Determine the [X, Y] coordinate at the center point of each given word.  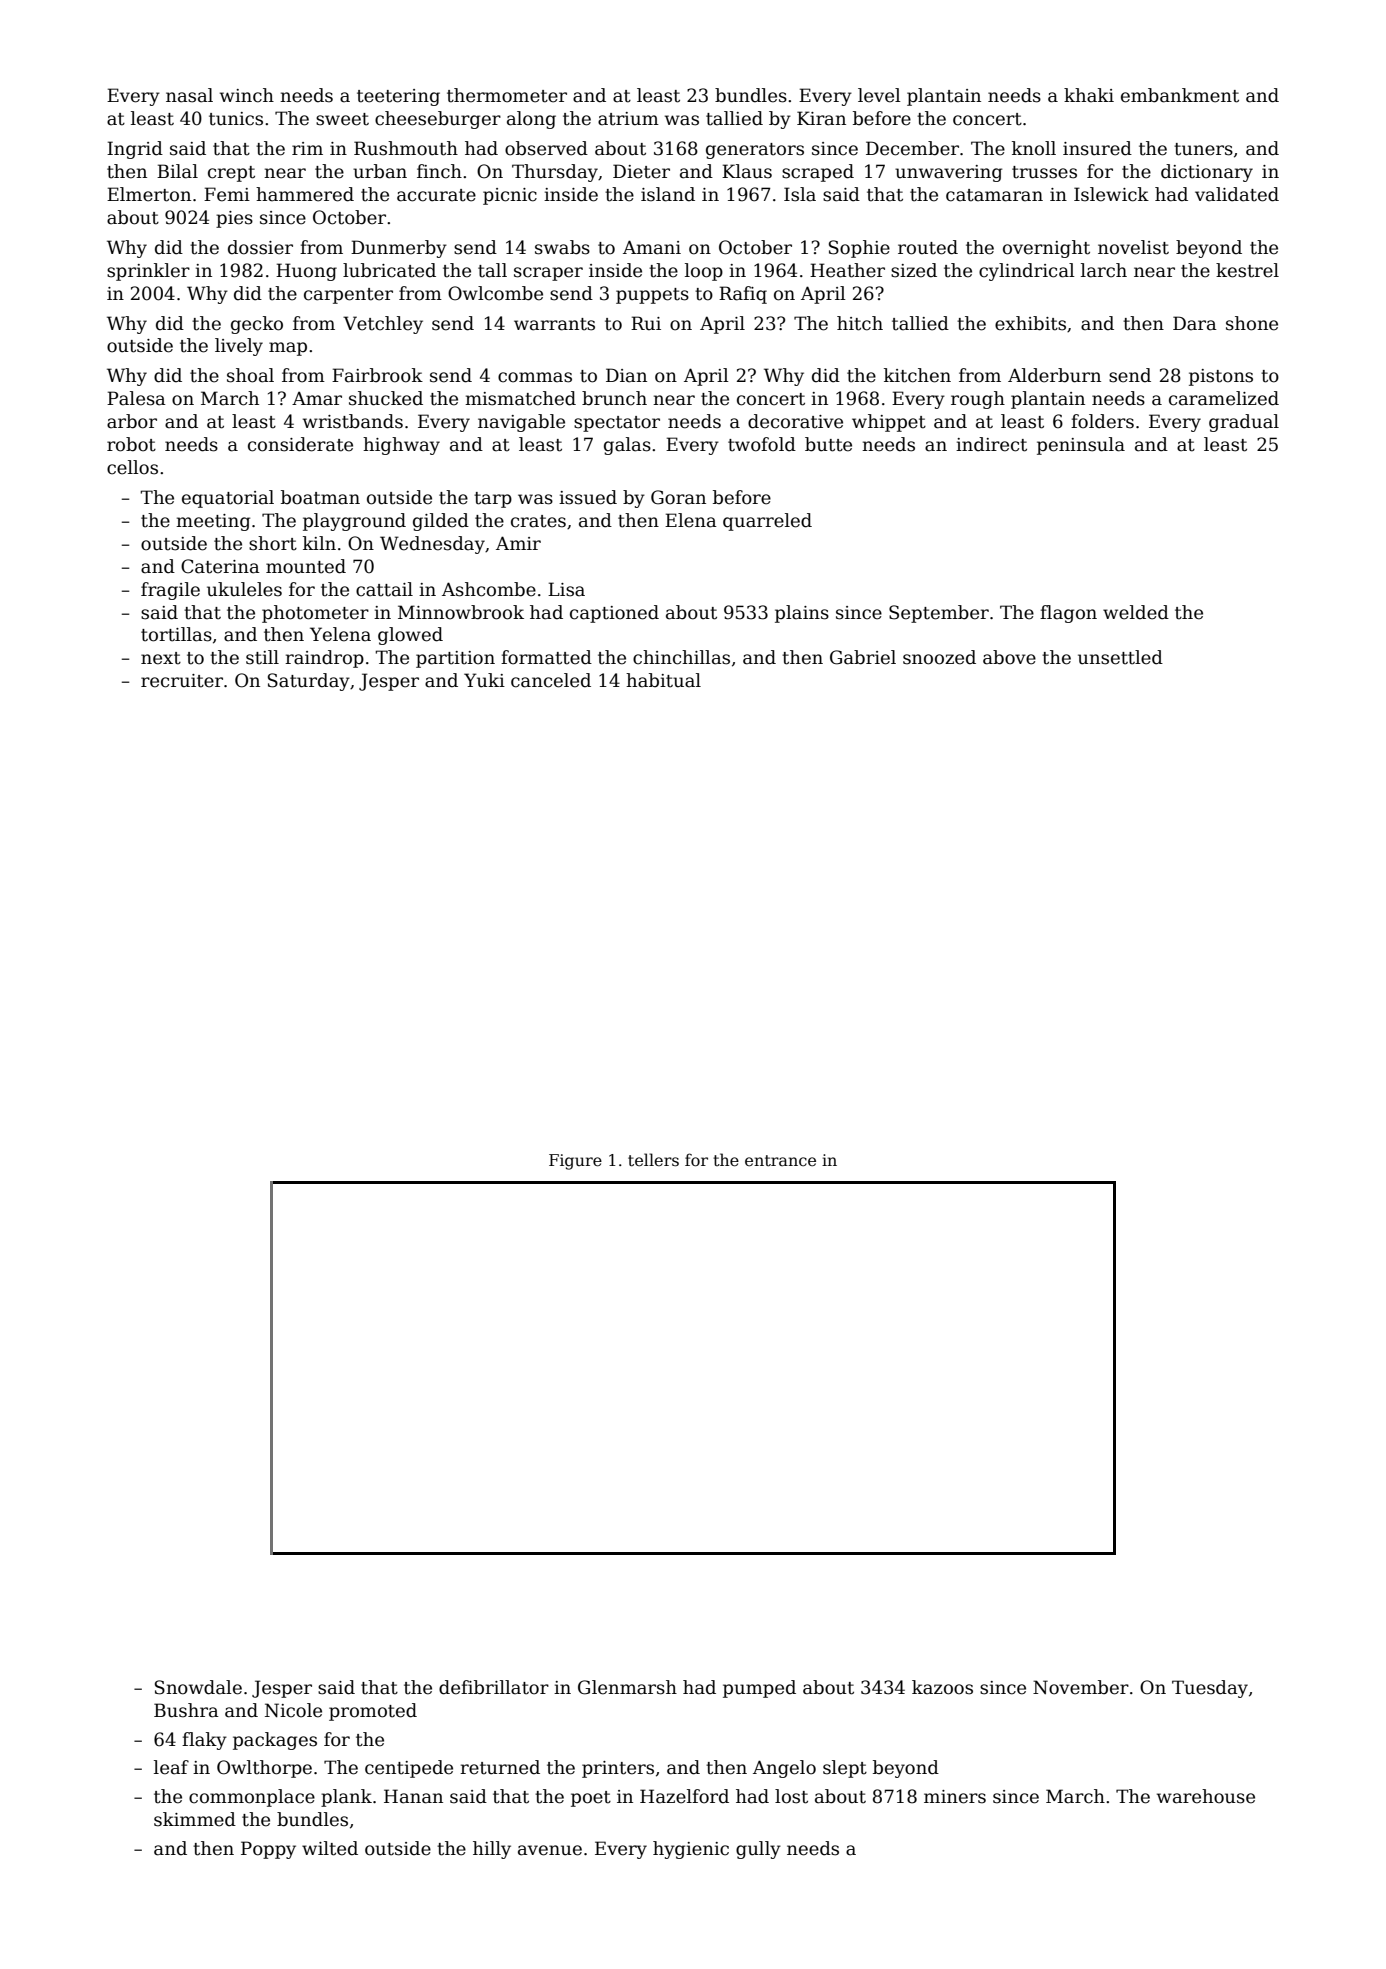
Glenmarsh [627, 1687]
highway [401, 446]
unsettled [1120, 657]
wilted [330, 1848]
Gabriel [863, 657]
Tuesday [1210, 1689]
